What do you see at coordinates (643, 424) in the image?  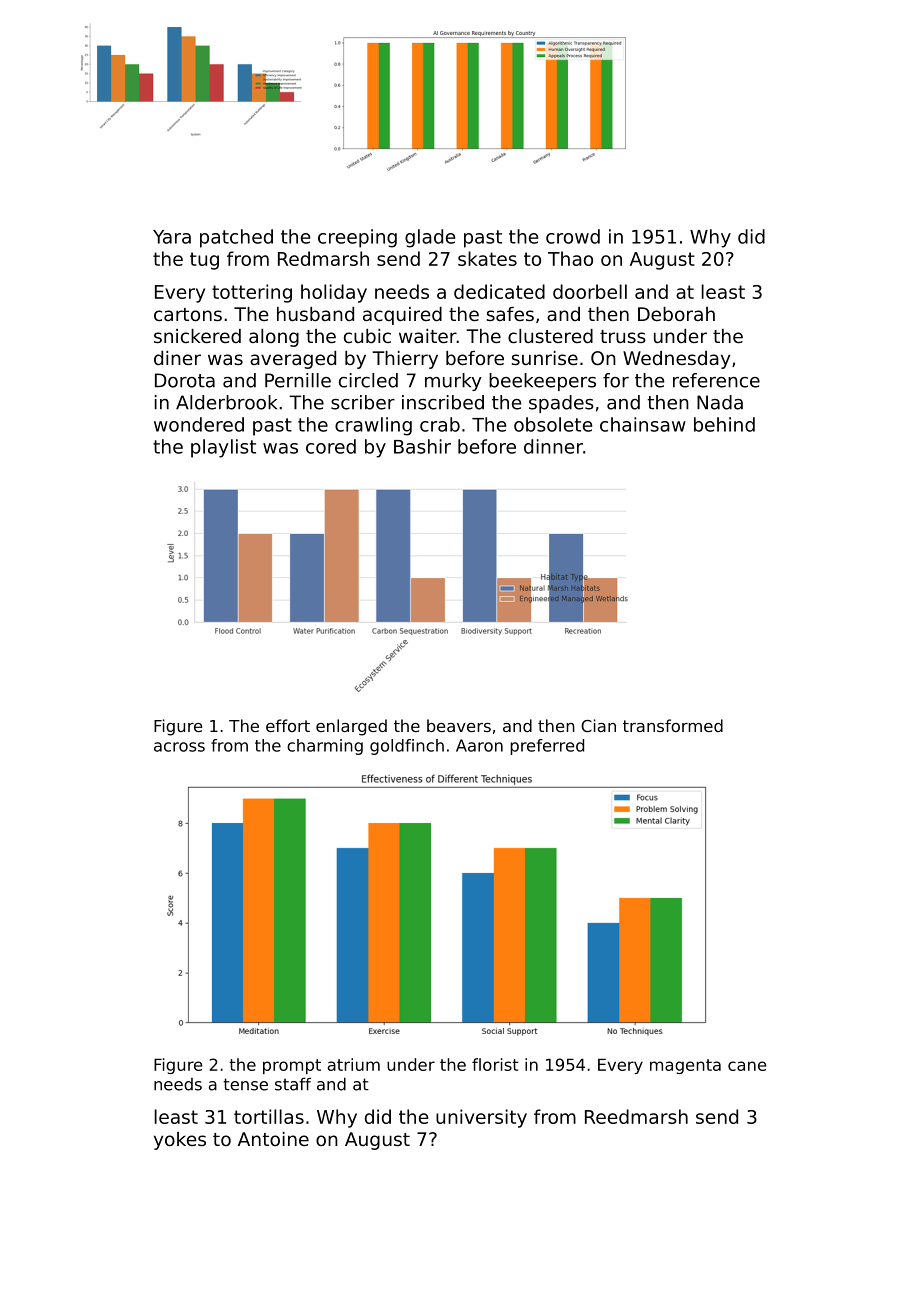 I see `chainsaw` at bounding box center [643, 424].
